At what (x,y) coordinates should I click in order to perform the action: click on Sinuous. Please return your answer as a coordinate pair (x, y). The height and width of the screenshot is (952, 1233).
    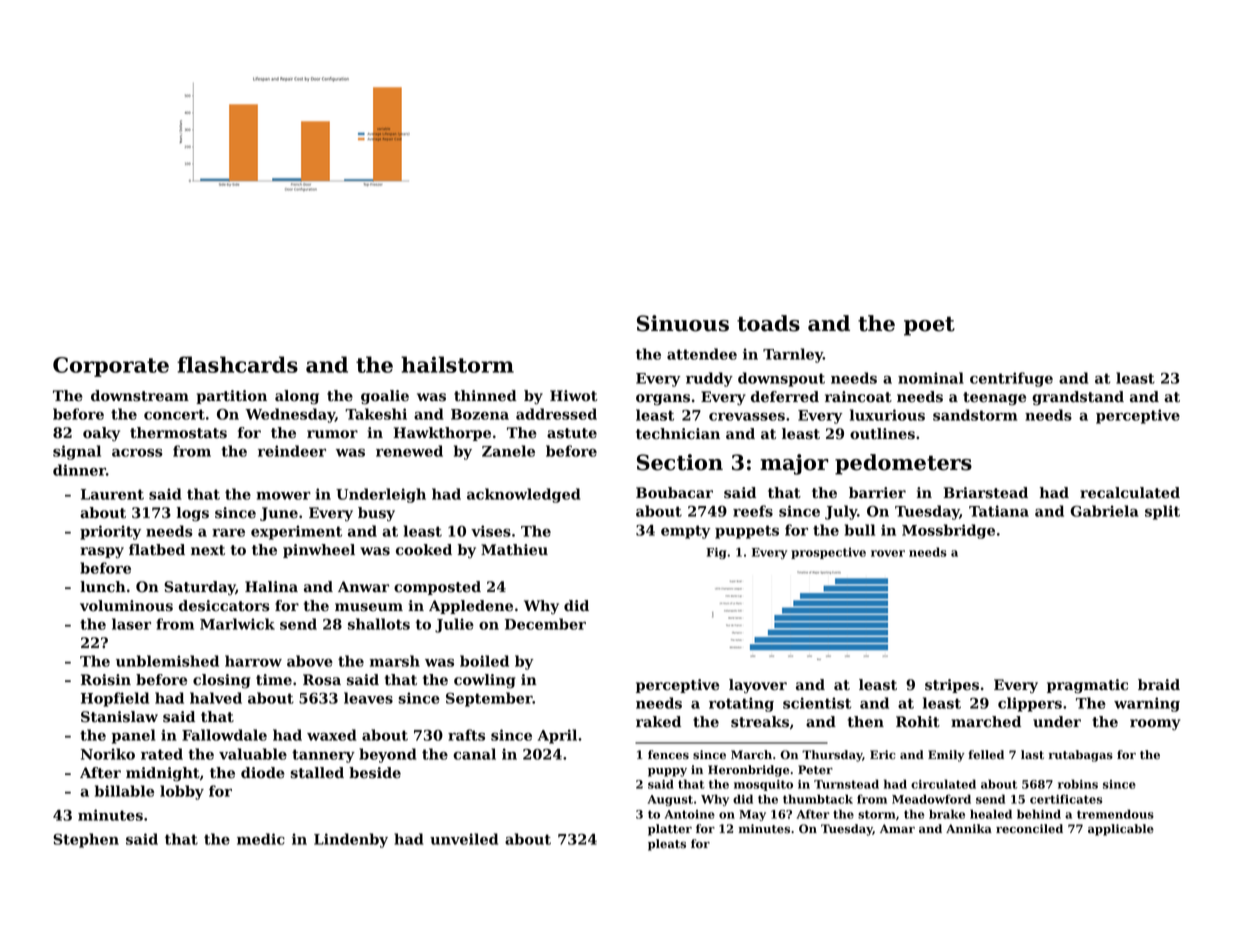
    Looking at the image, I should click on (683, 323).
